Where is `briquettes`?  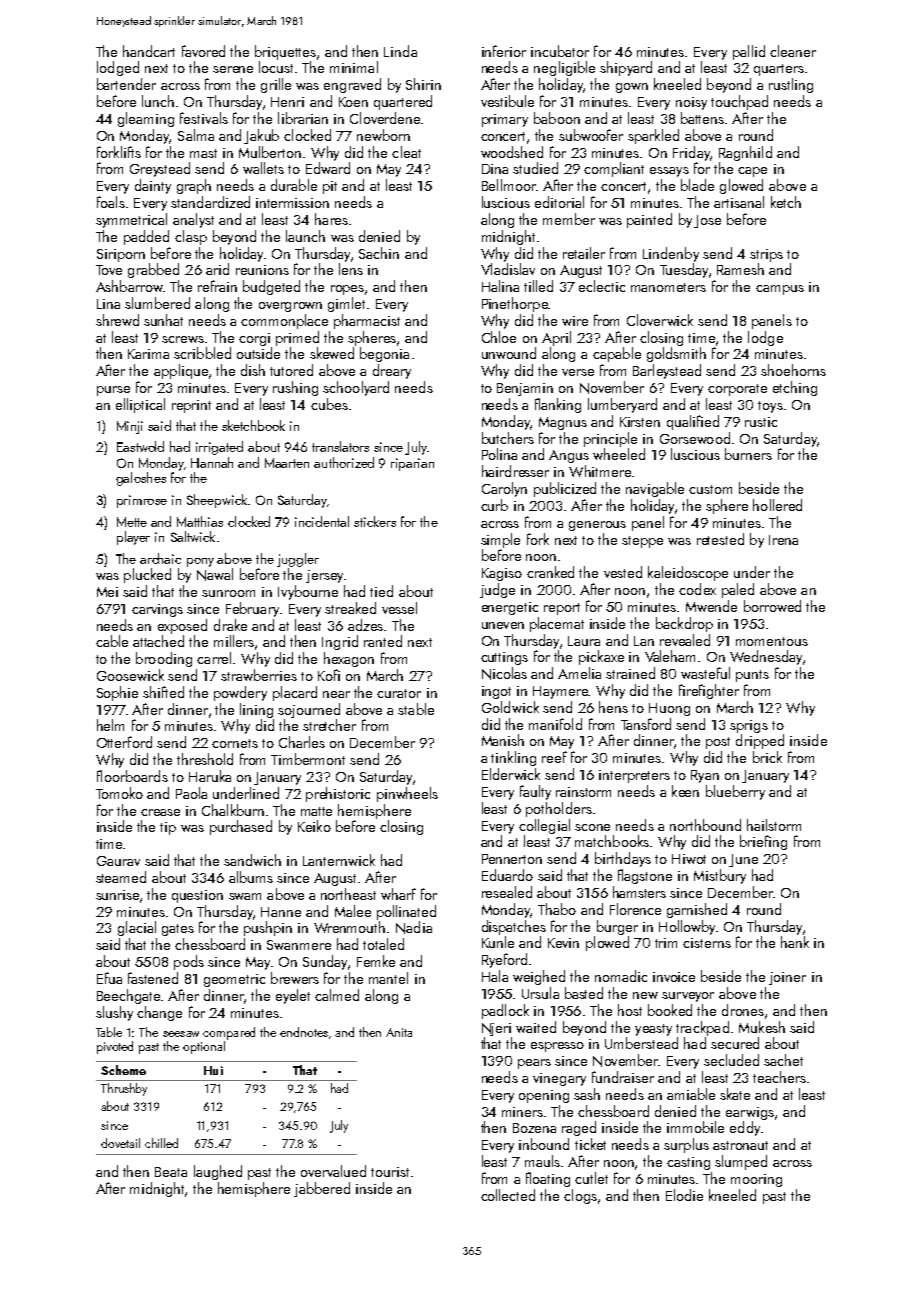
briquettes is located at coordinates (285, 52).
